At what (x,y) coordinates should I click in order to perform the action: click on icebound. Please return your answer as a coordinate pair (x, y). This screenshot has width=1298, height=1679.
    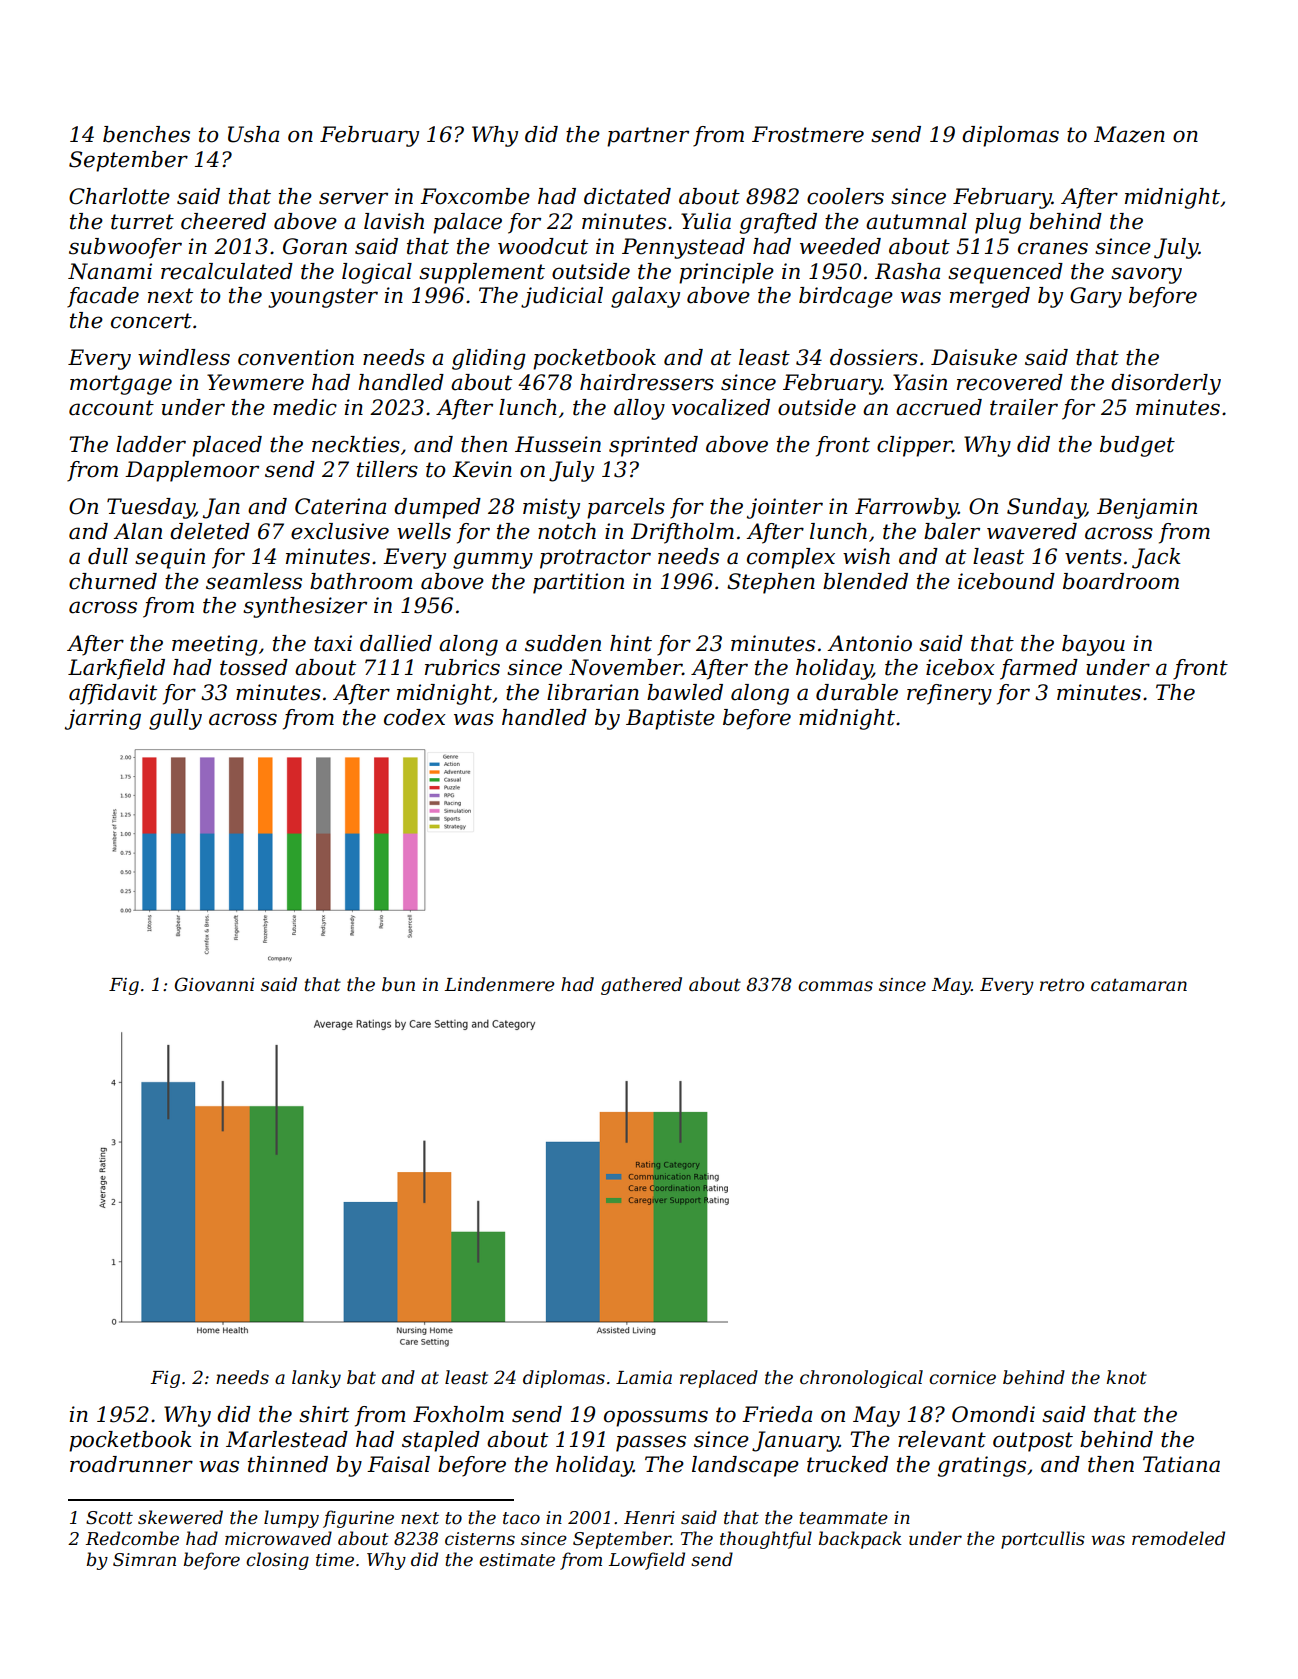
    Looking at the image, I should click on (1006, 581).
